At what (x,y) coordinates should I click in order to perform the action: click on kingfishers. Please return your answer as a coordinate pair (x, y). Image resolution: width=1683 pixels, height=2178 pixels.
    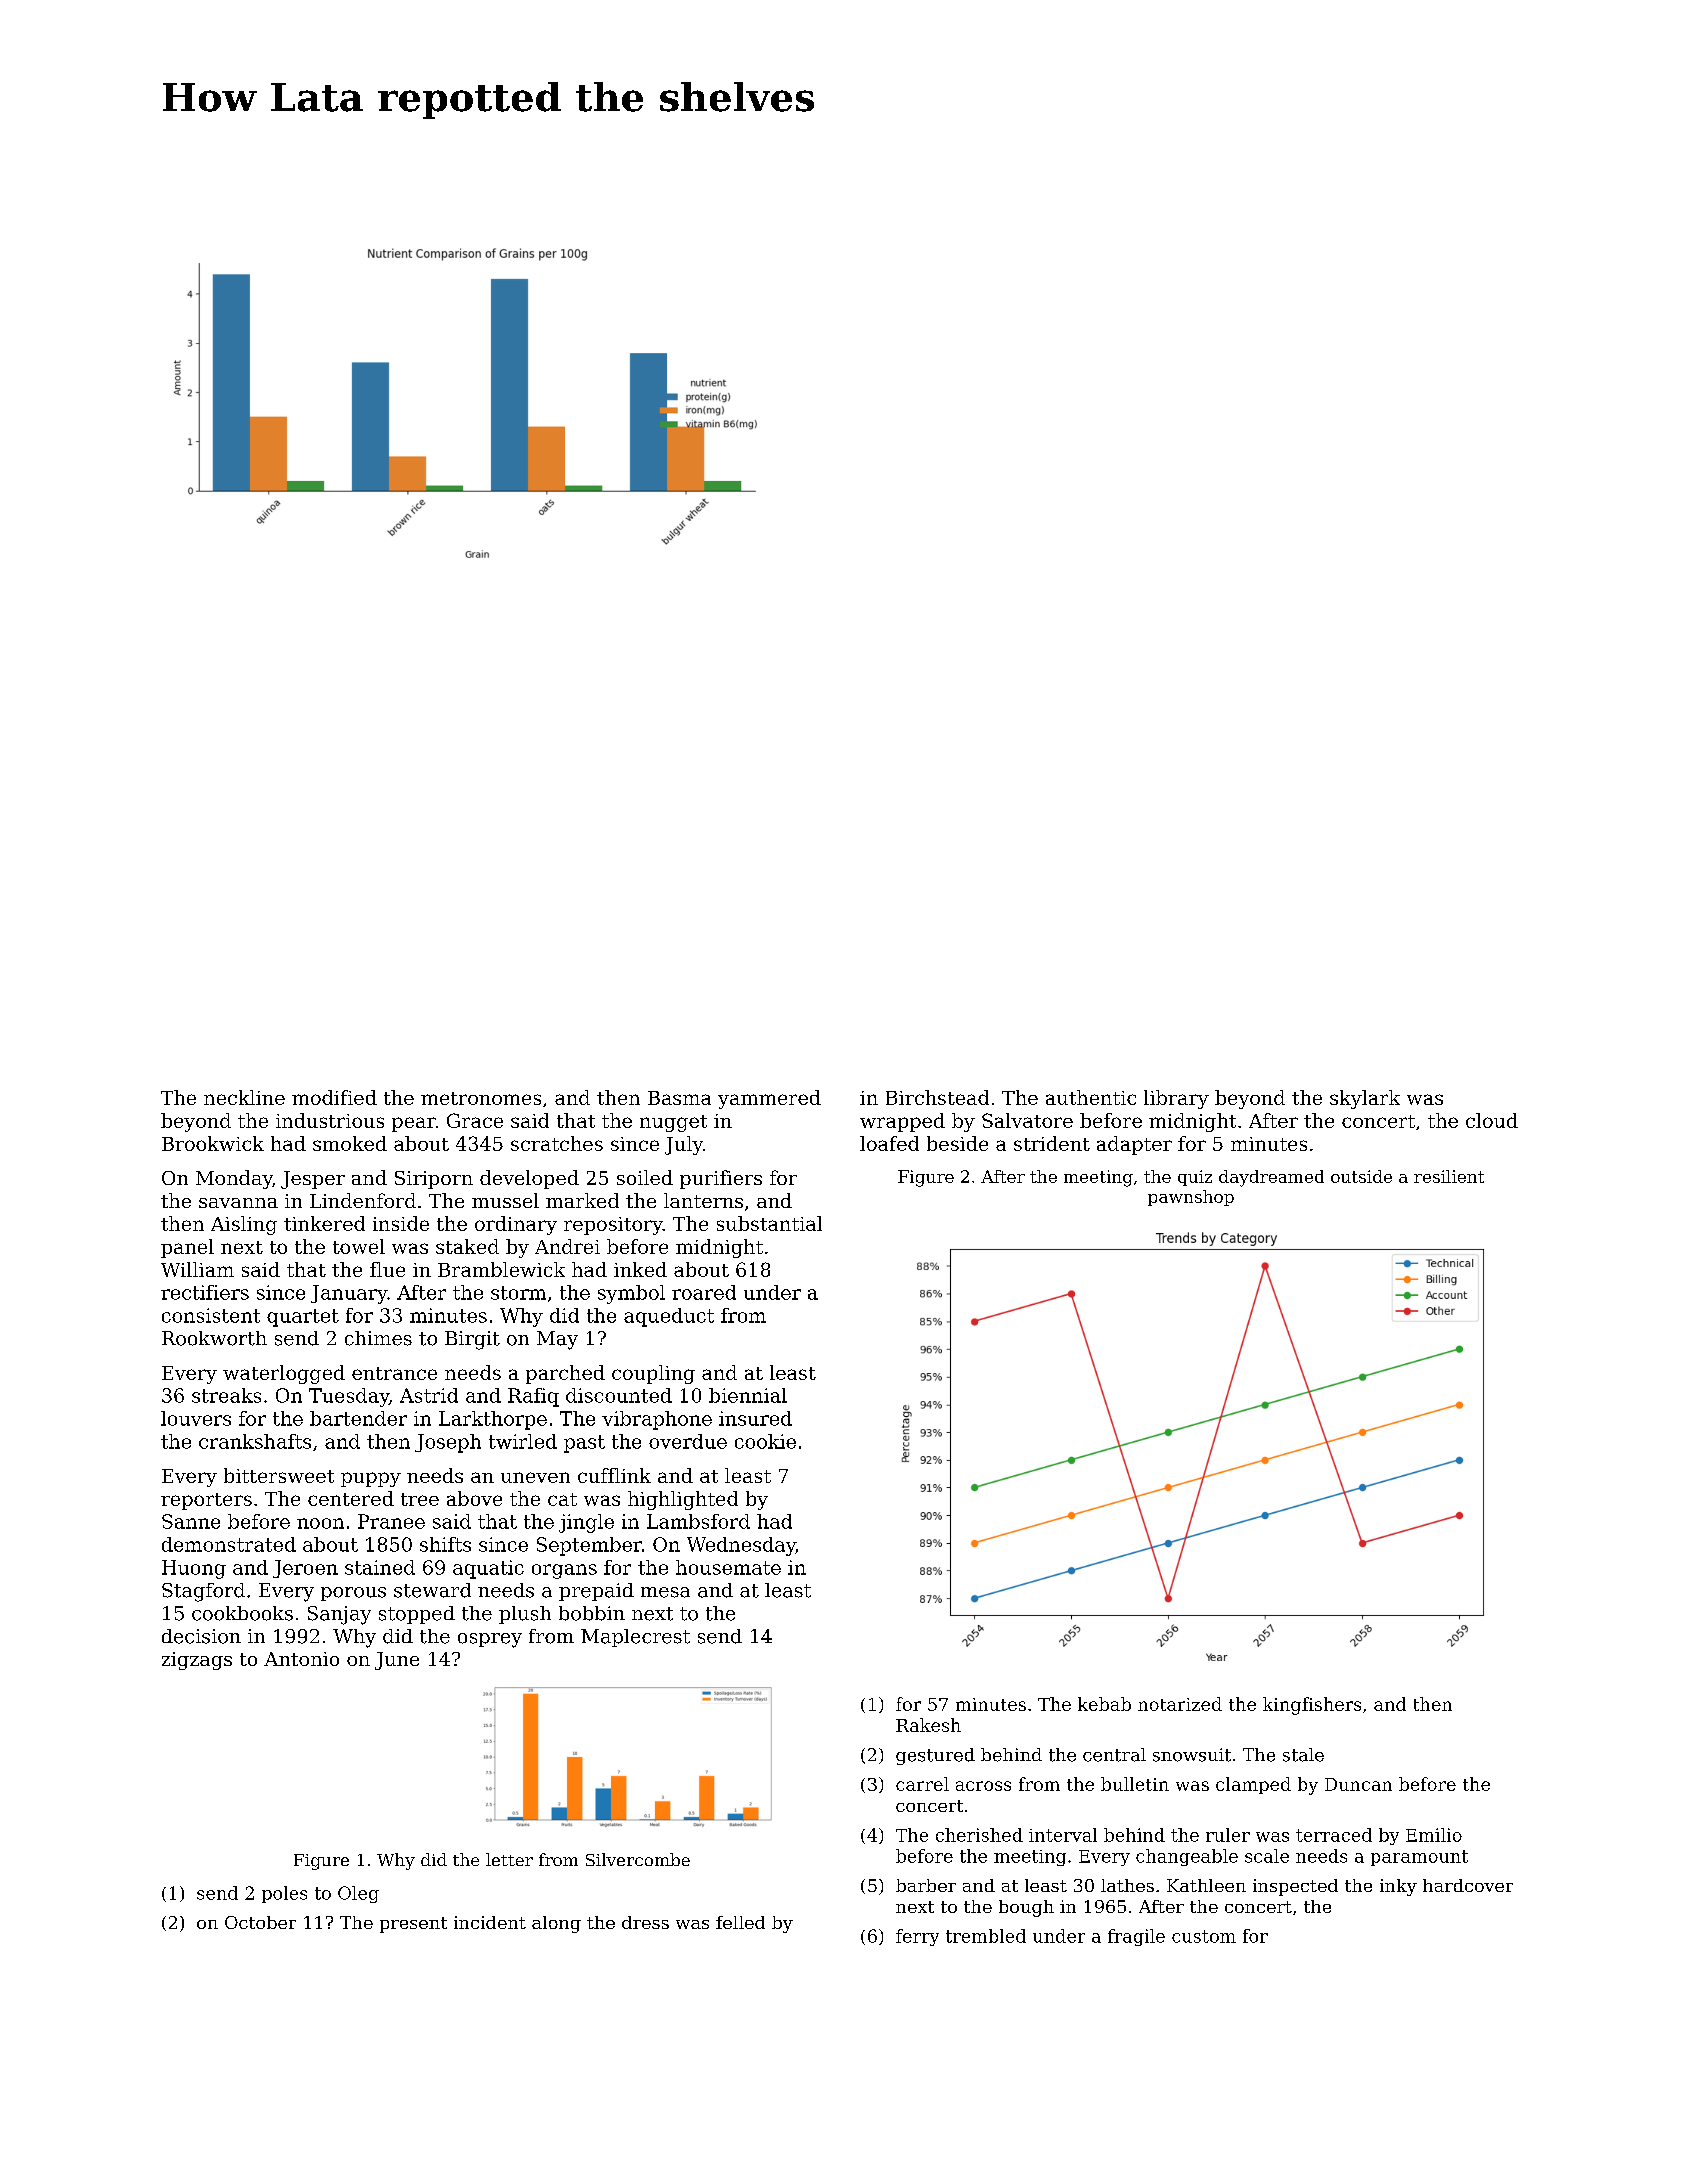
    Looking at the image, I should click on (1312, 1706).
